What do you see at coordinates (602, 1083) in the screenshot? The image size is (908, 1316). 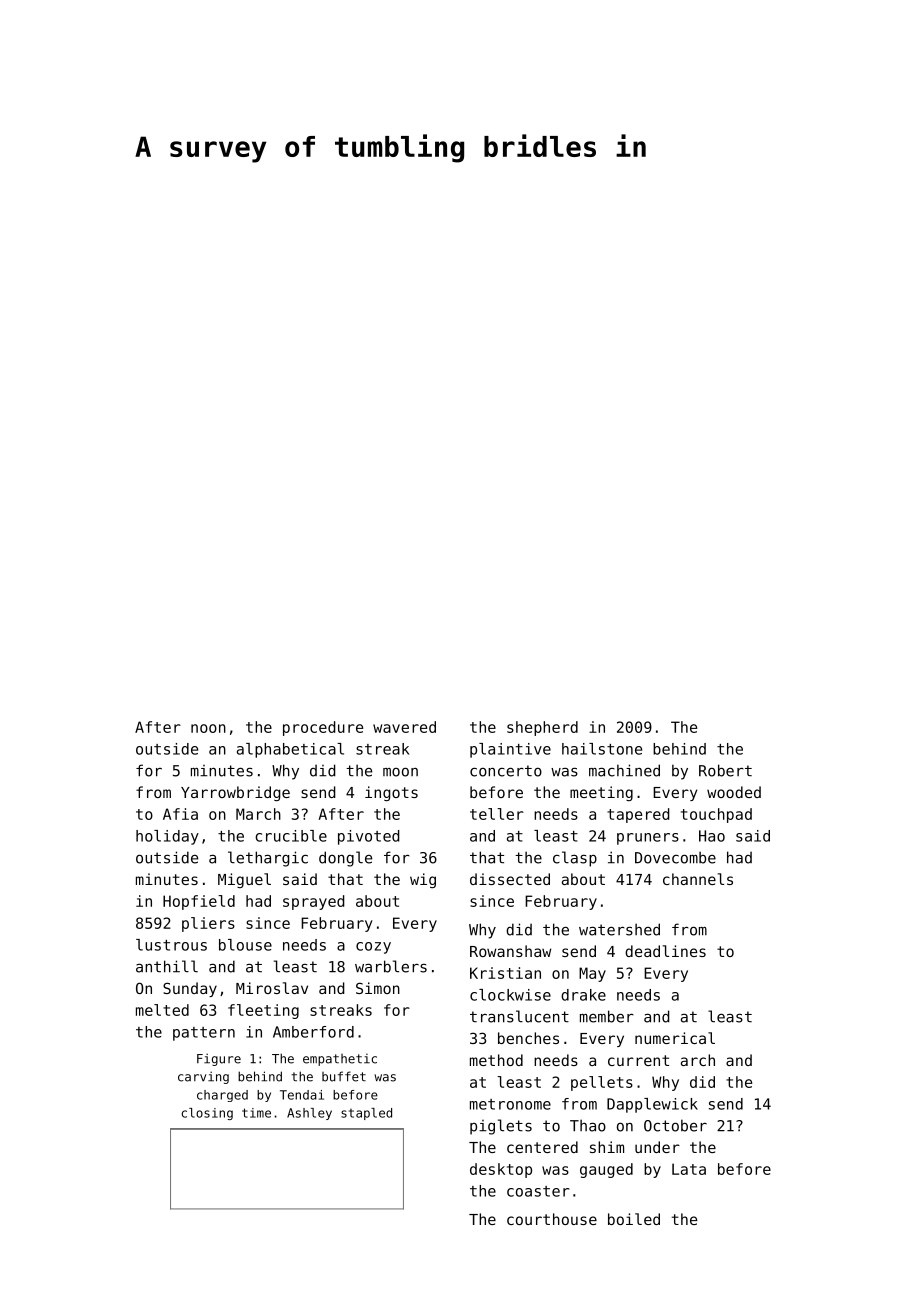 I see `pellets` at bounding box center [602, 1083].
